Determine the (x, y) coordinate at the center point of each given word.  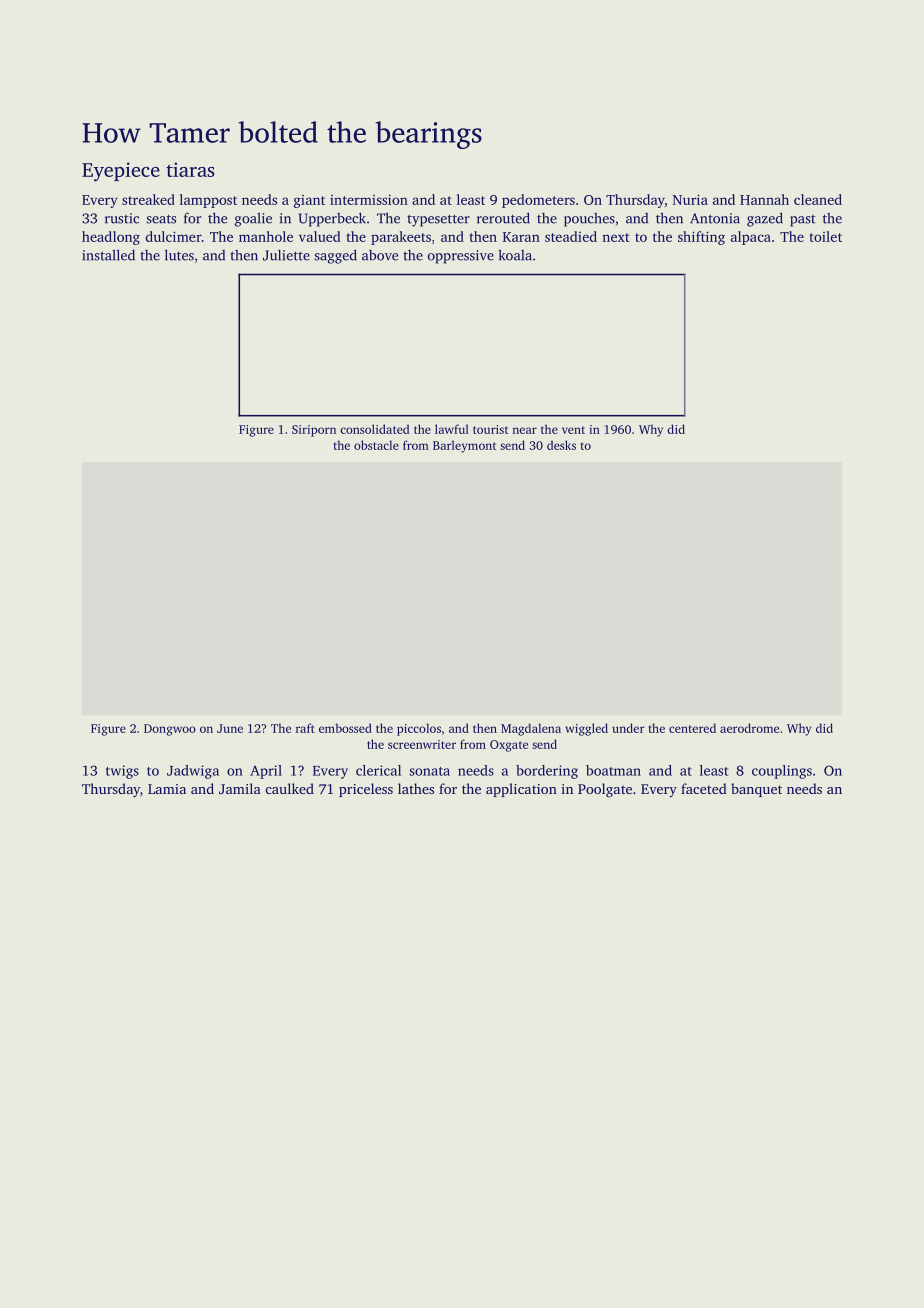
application (521, 790)
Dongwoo (170, 730)
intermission (369, 199)
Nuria (690, 199)
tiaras (190, 169)
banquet (756, 790)
